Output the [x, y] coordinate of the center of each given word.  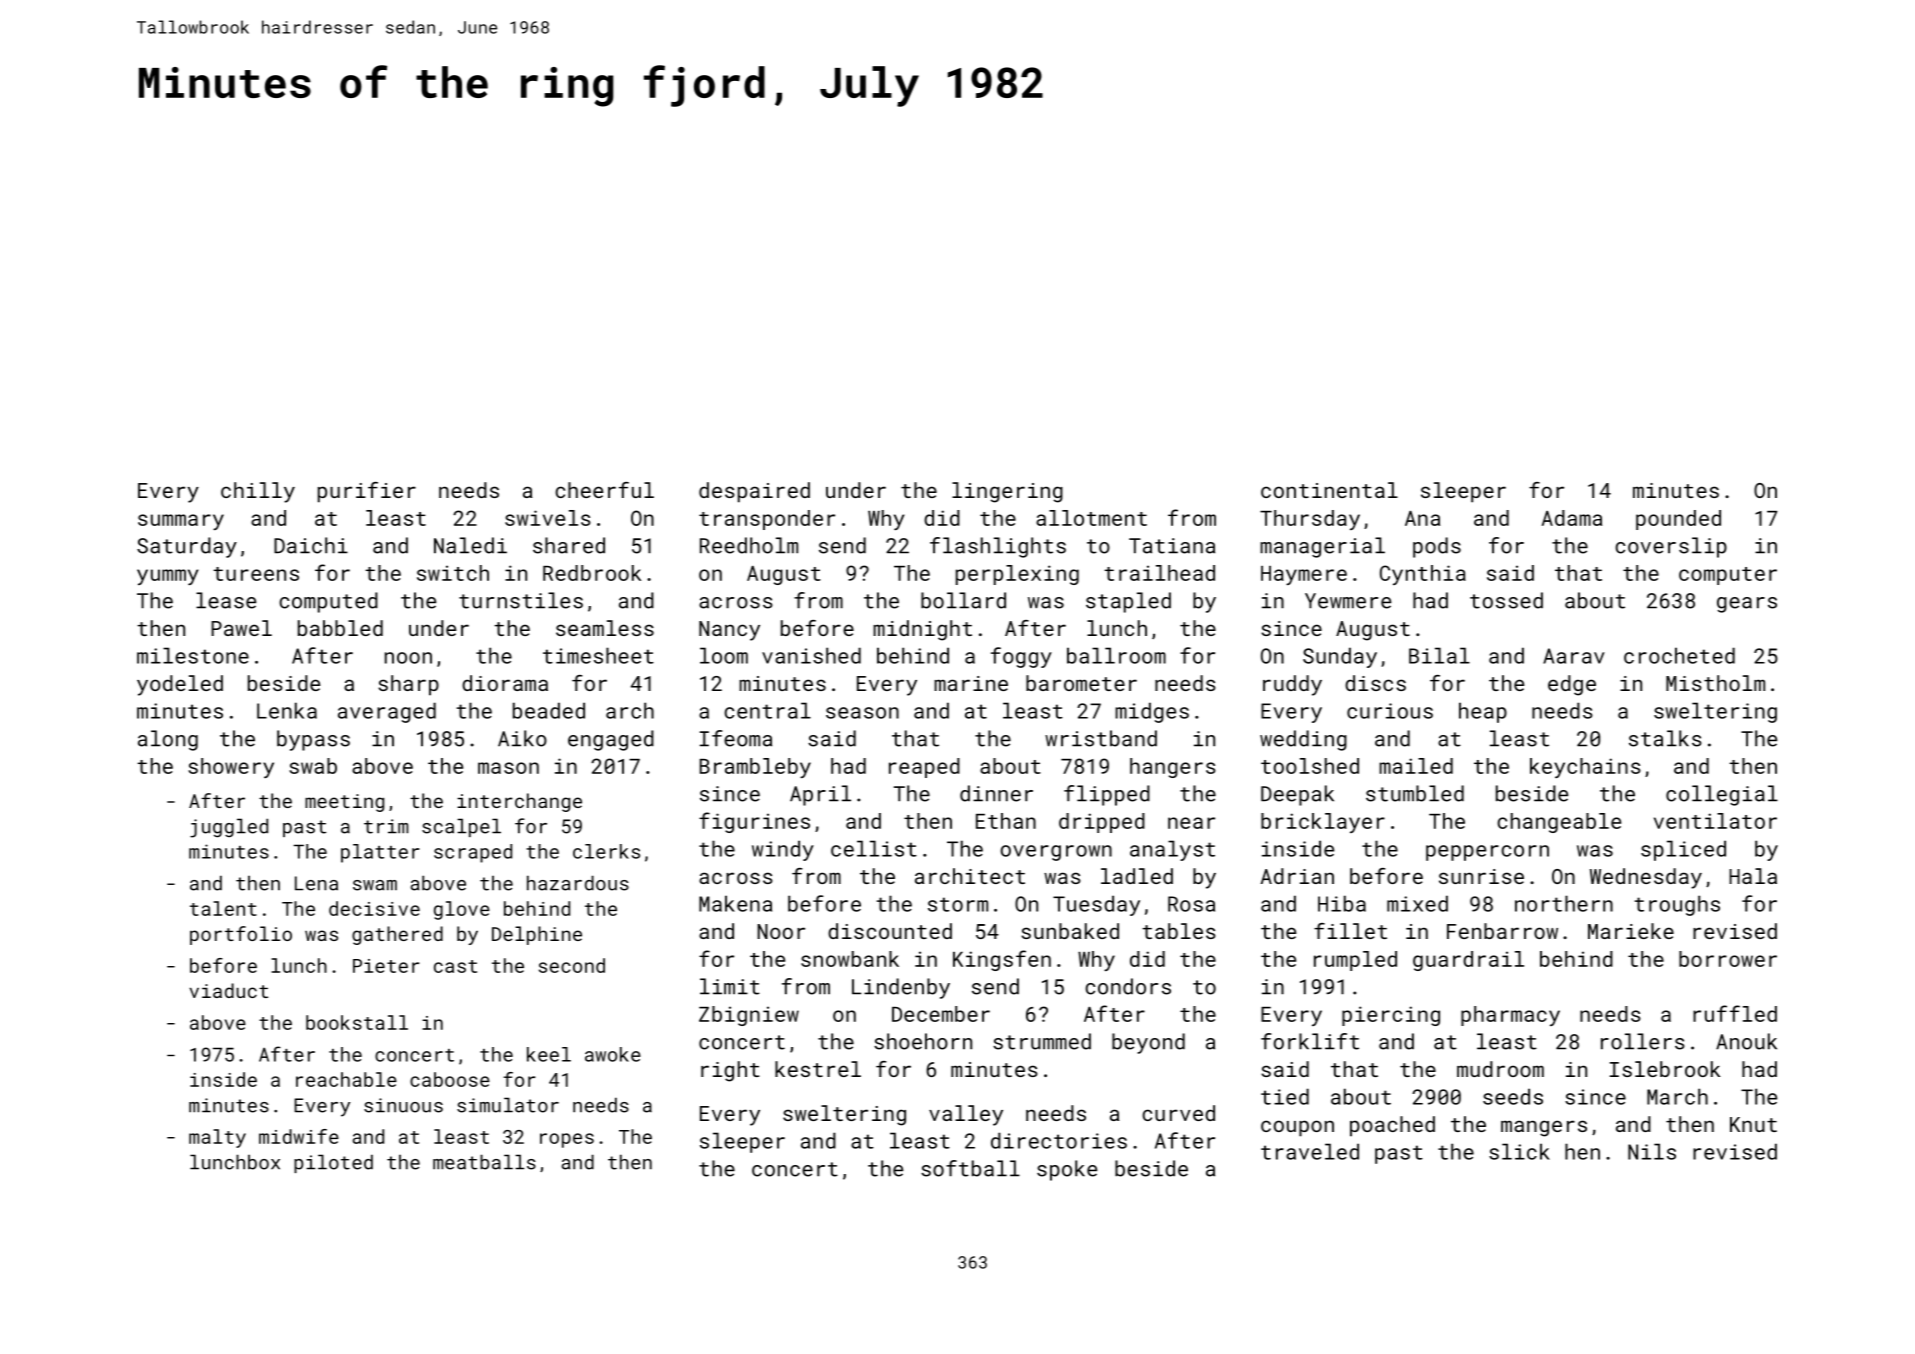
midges [1152, 712]
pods [1437, 547]
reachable [346, 1079]
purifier [367, 492]
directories [1059, 1140]
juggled [229, 828]
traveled [1310, 1151]
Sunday [1340, 657]
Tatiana [1172, 546]
